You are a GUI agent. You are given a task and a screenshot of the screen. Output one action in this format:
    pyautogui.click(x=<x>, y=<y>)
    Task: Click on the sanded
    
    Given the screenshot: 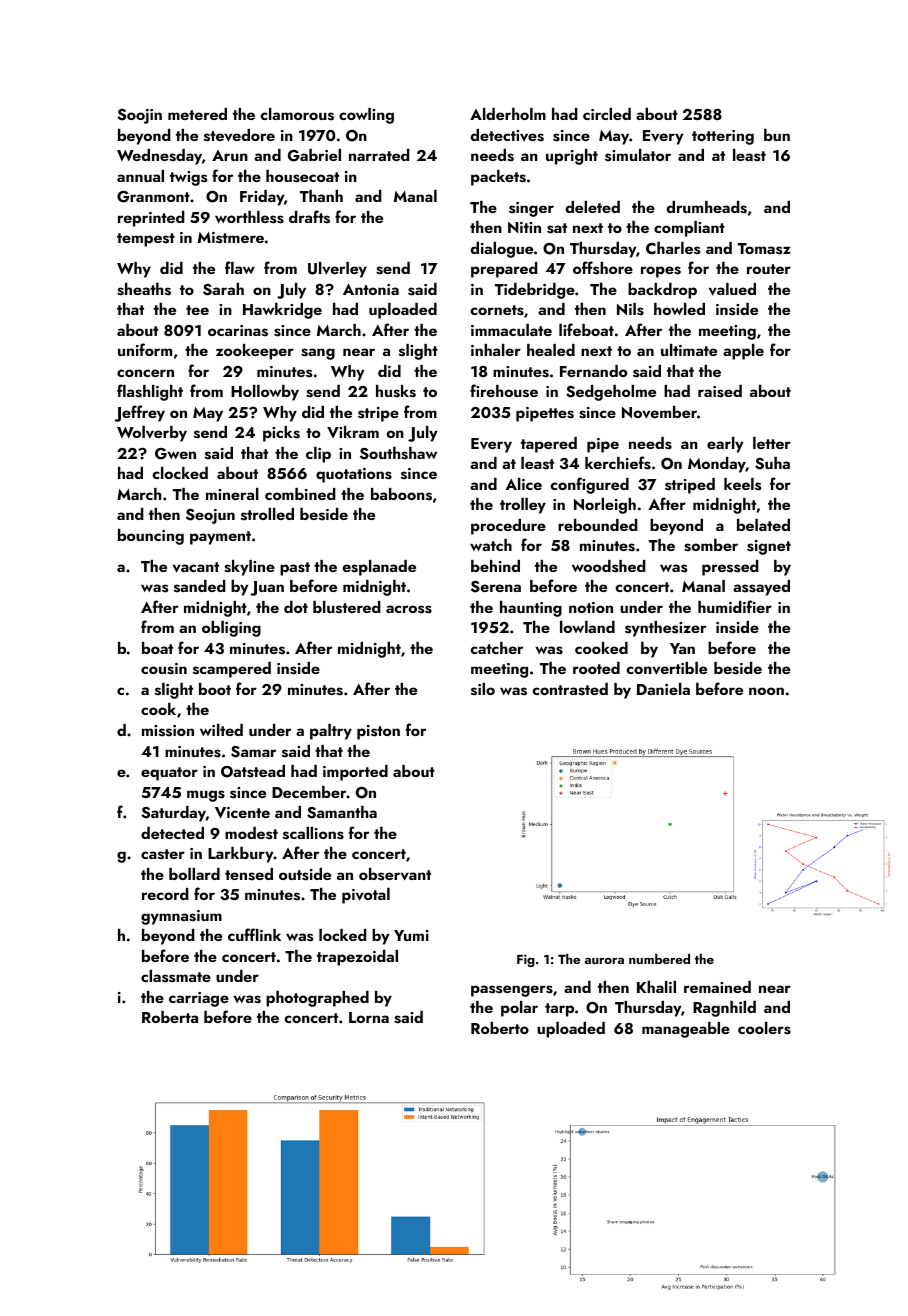 What is the action you would take?
    pyautogui.click(x=200, y=586)
